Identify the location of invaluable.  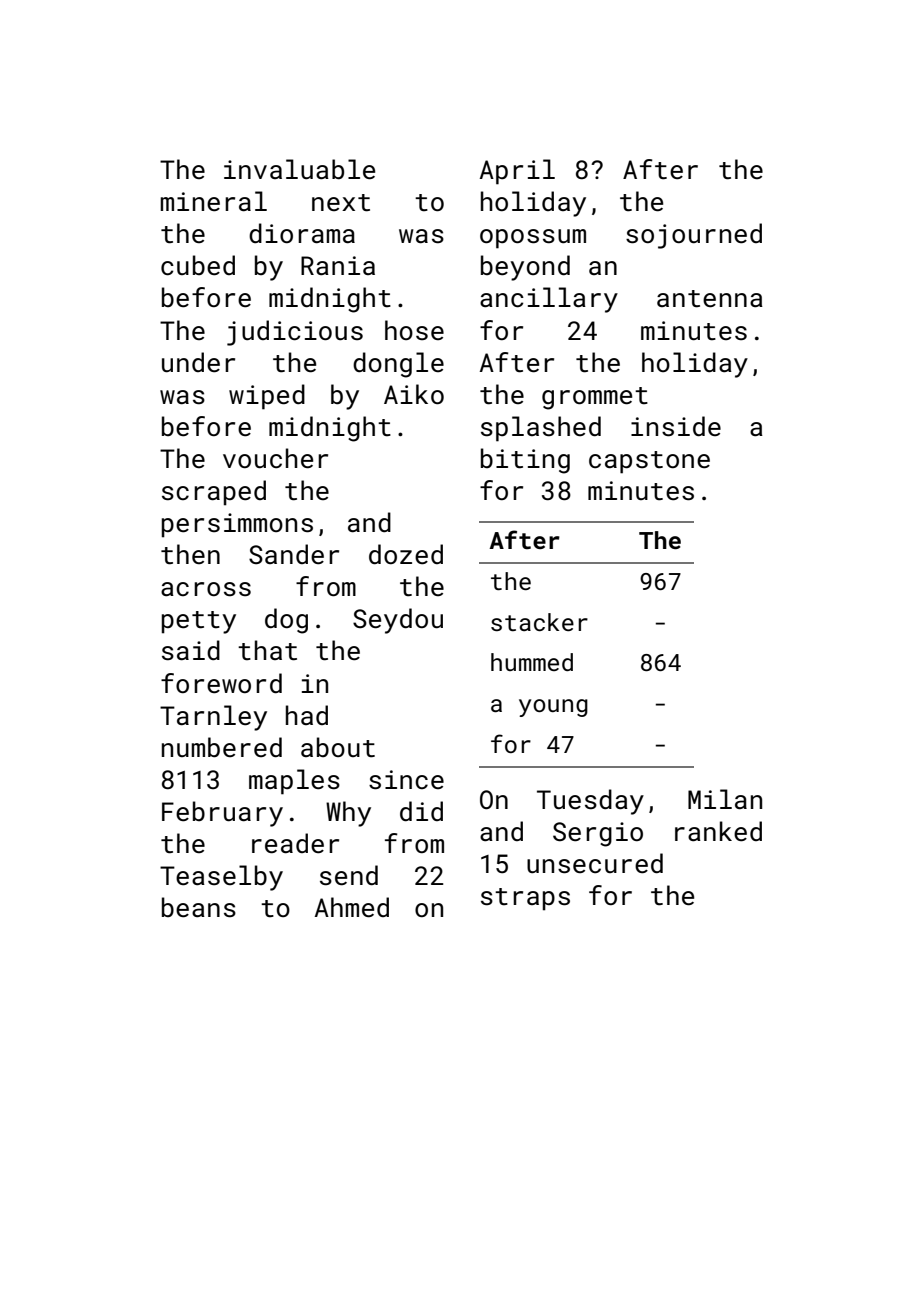
(299, 169).
